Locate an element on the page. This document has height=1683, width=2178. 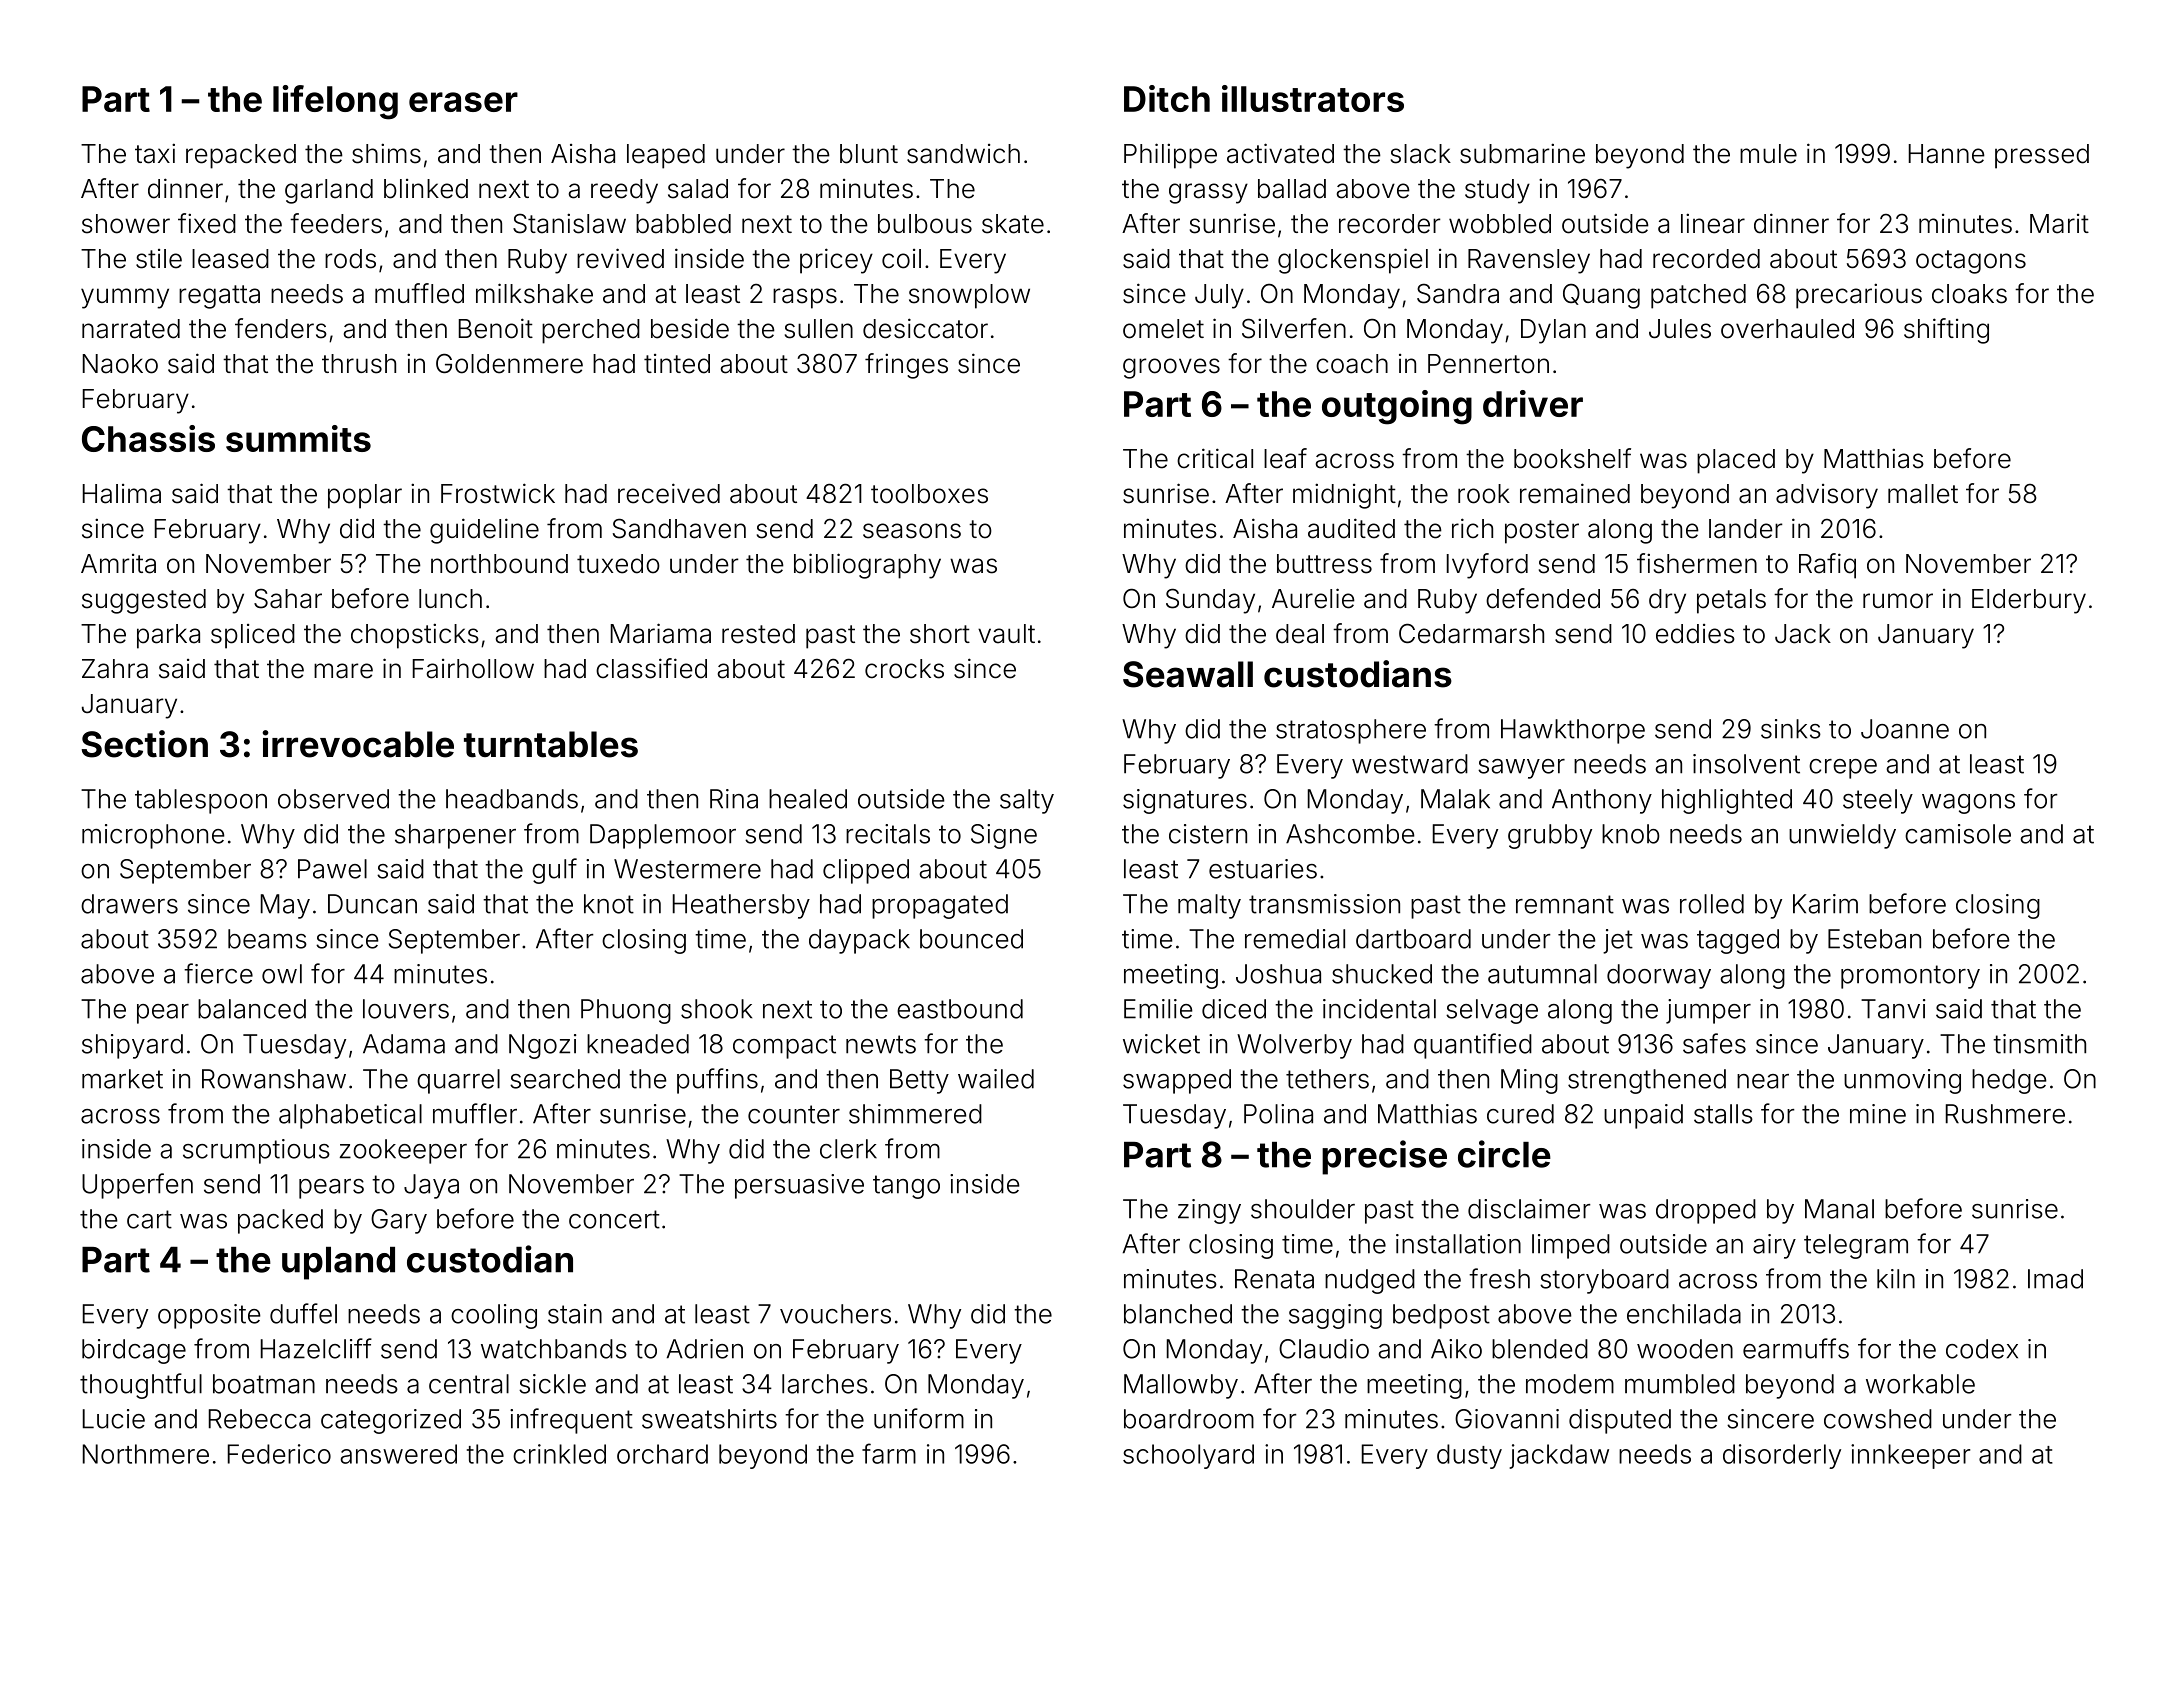
thrush is located at coordinates (359, 364).
